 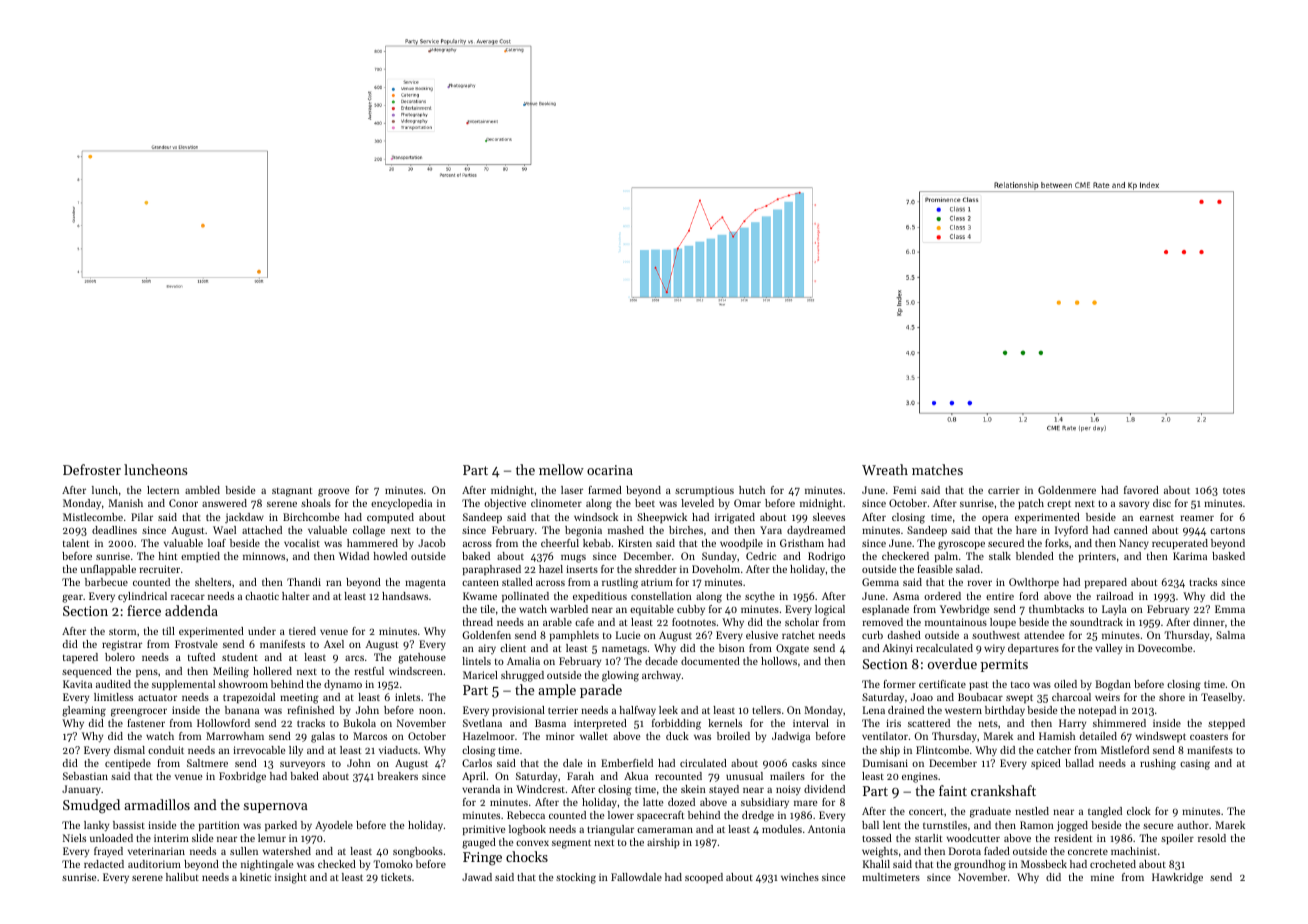 I want to click on interval, so click(x=811, y=723).
